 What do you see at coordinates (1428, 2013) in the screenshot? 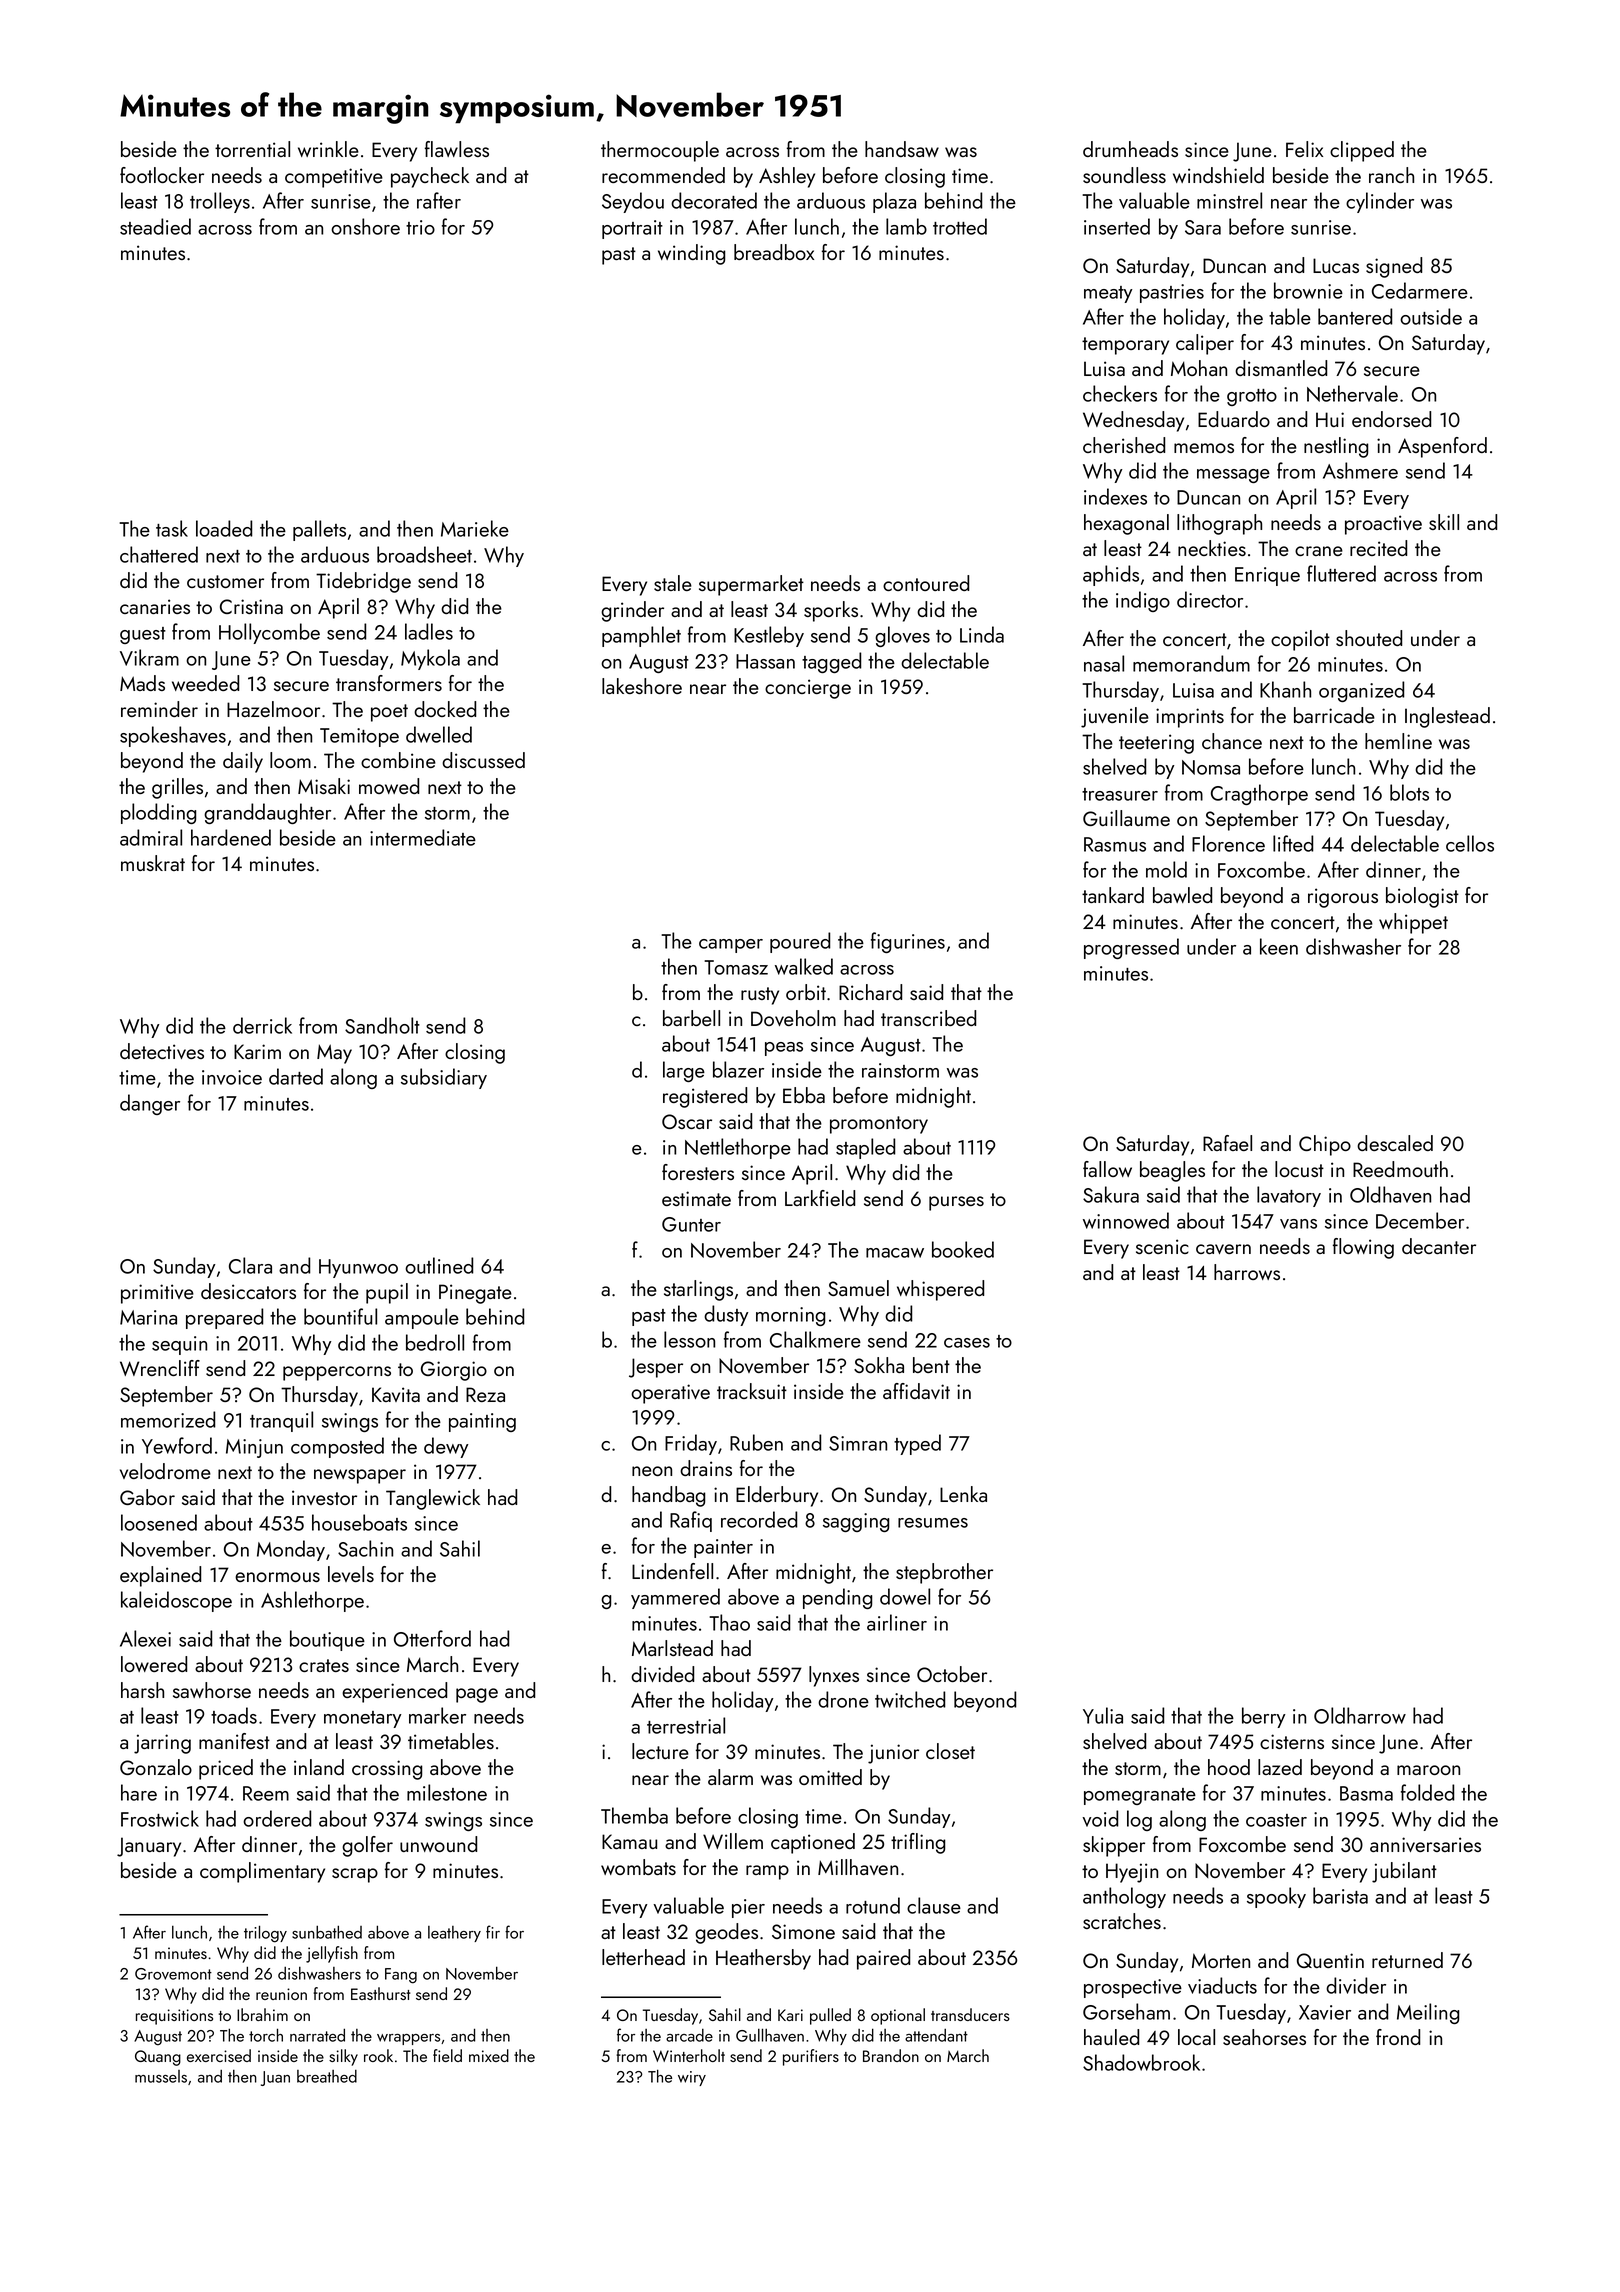
I see `Meiling` at bounding box center [1428, 2013].
